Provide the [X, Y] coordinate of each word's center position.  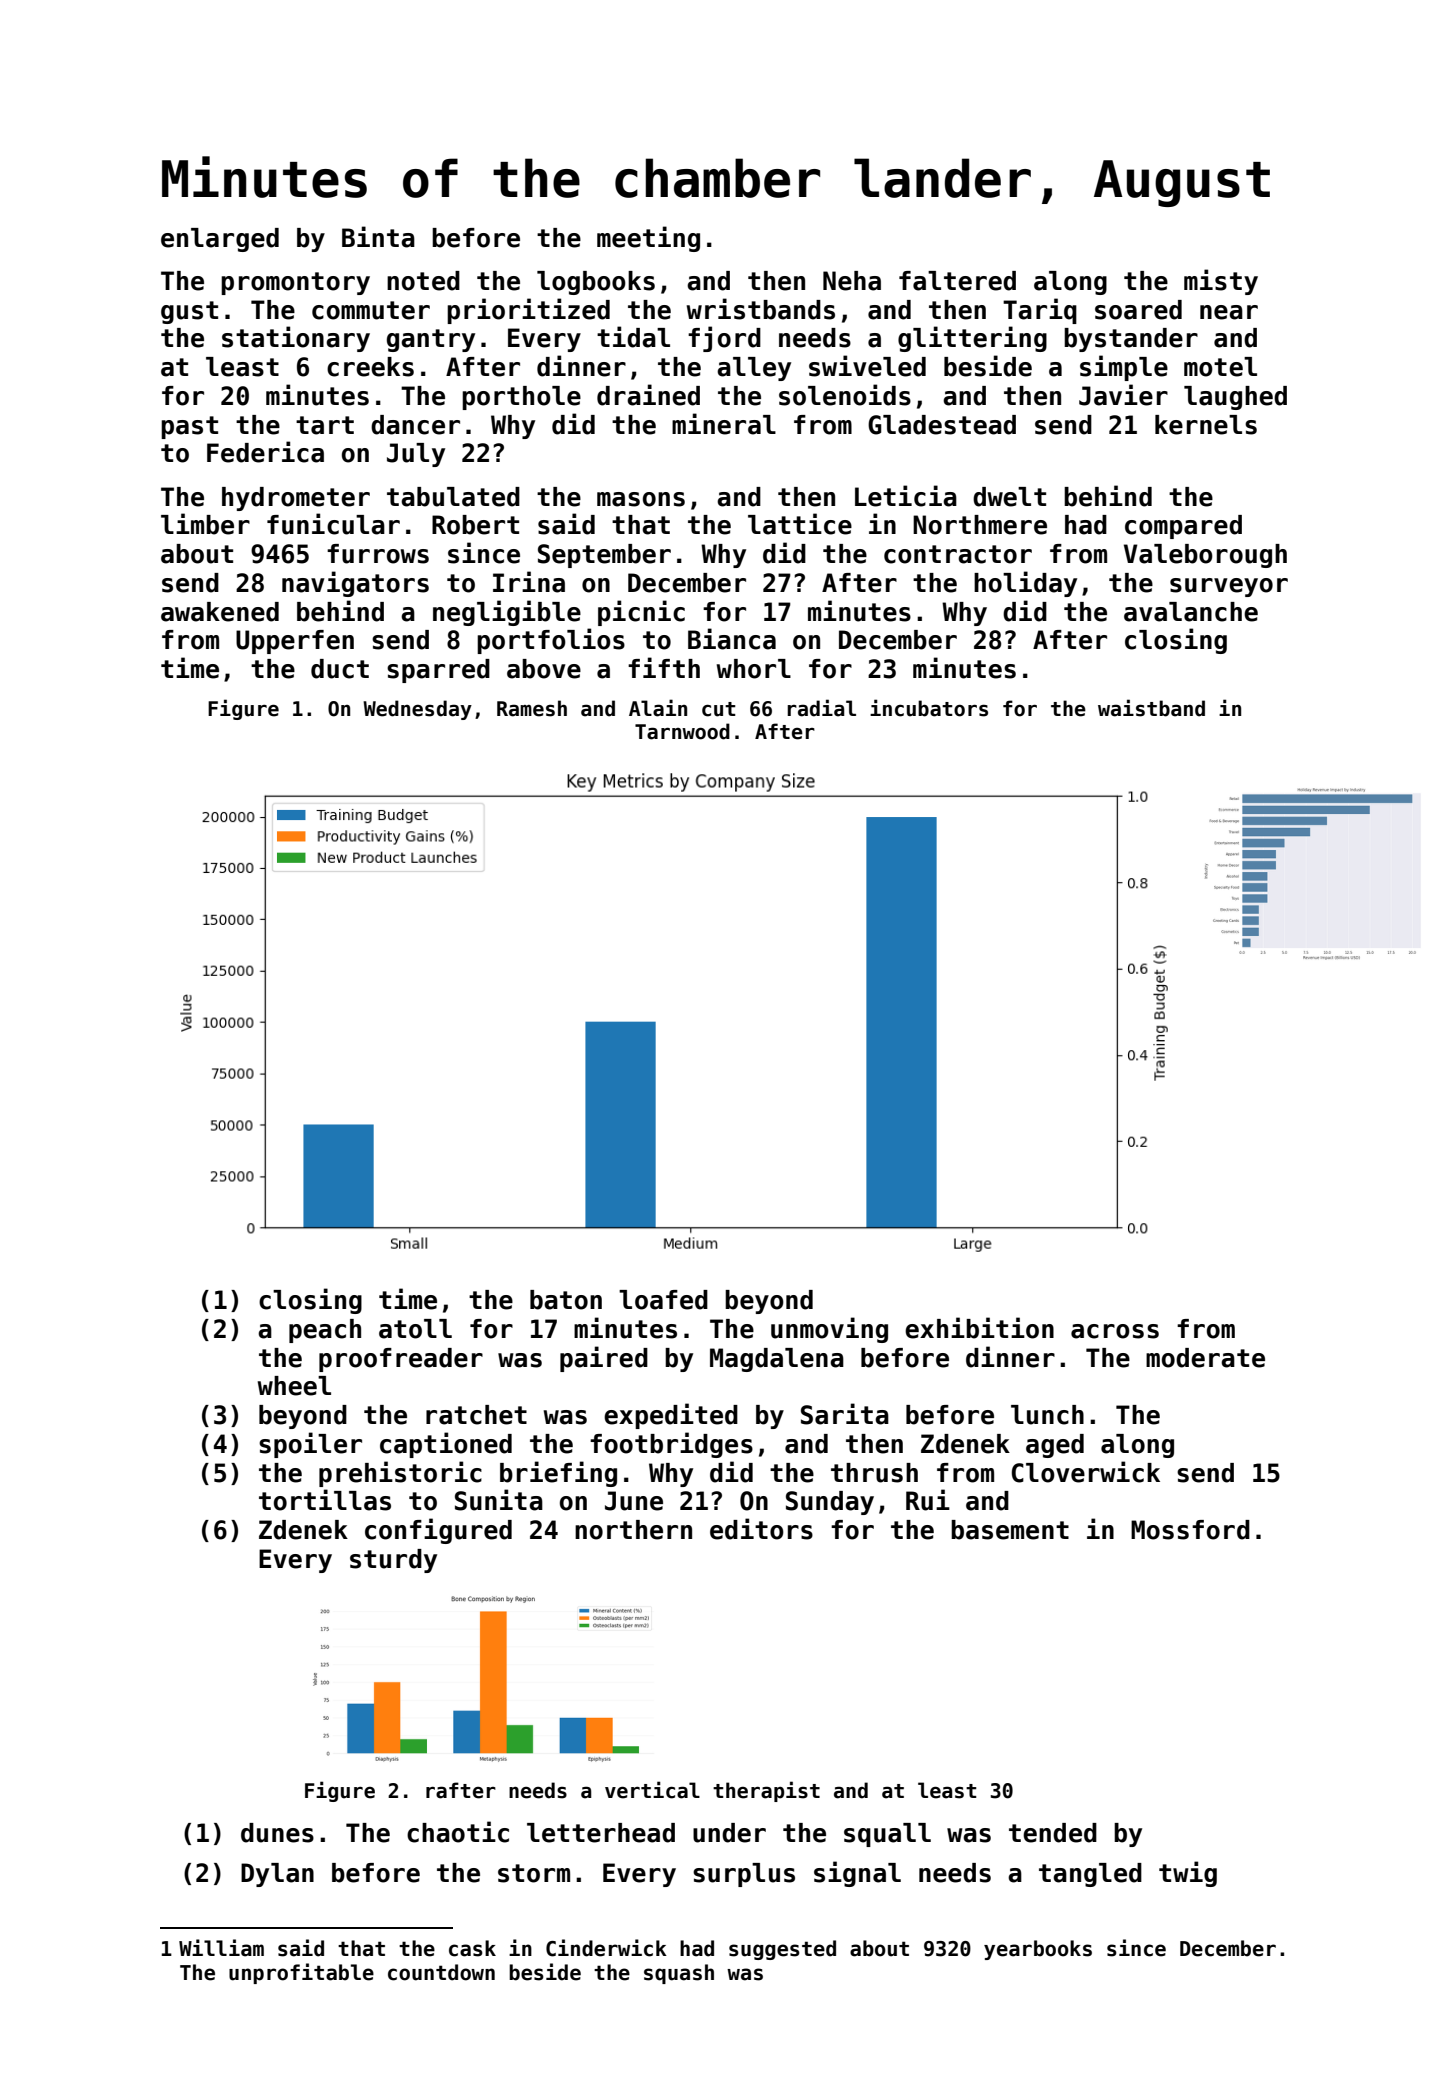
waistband [1151, 708]
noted [423, 281]
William [221, 1948]
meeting [648, 239]
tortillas [325, 1500]
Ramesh [532, 708]
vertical [652, 1790]
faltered [957, 281]
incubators [929, 708]
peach [325, 1331]
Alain [658, 708]
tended [1053, 1833]
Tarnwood [682, 731]
